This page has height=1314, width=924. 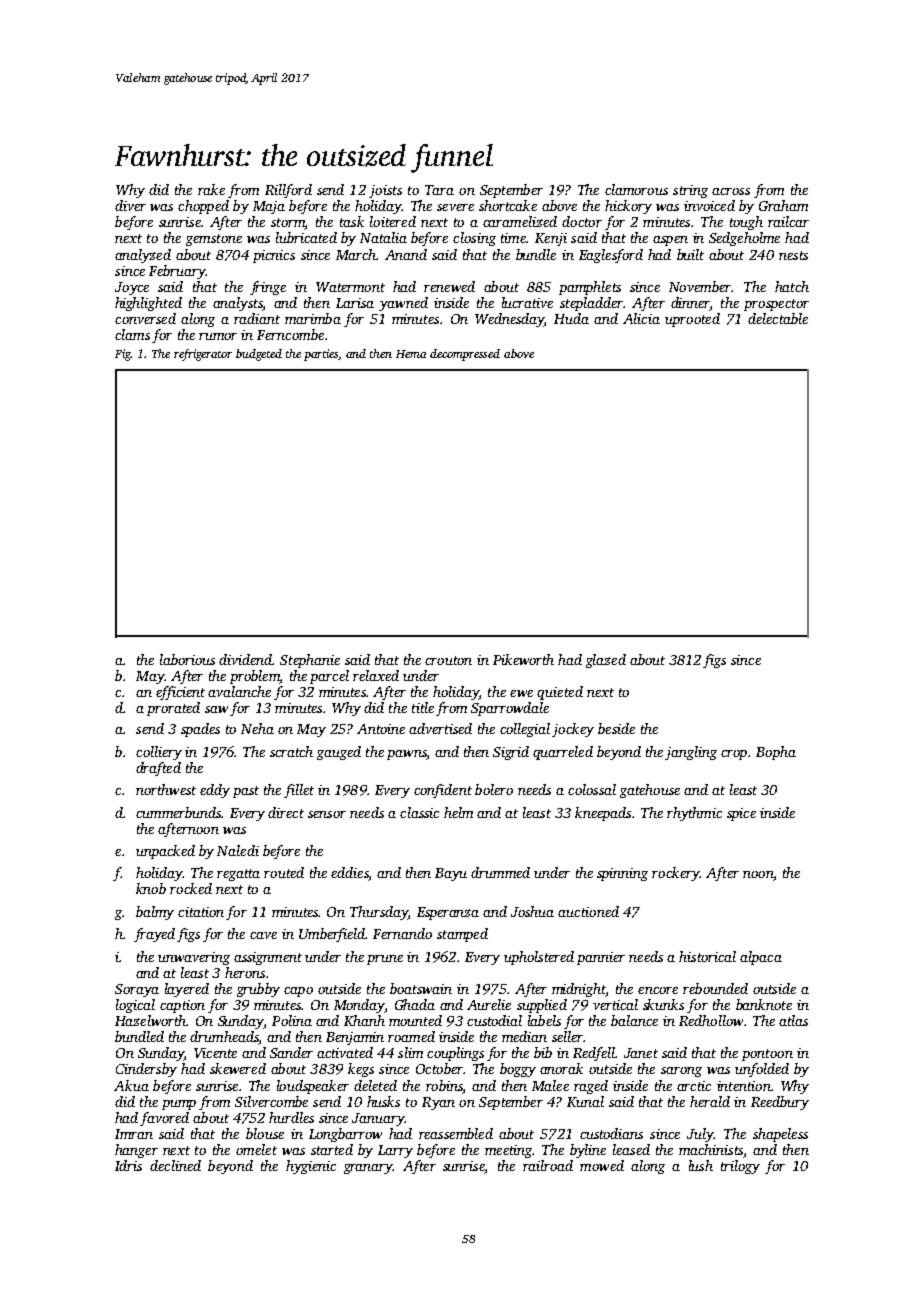 What do you see at coordinates (187, 659) in the page?
I see `laborious` at bounding box center [187, 659].
